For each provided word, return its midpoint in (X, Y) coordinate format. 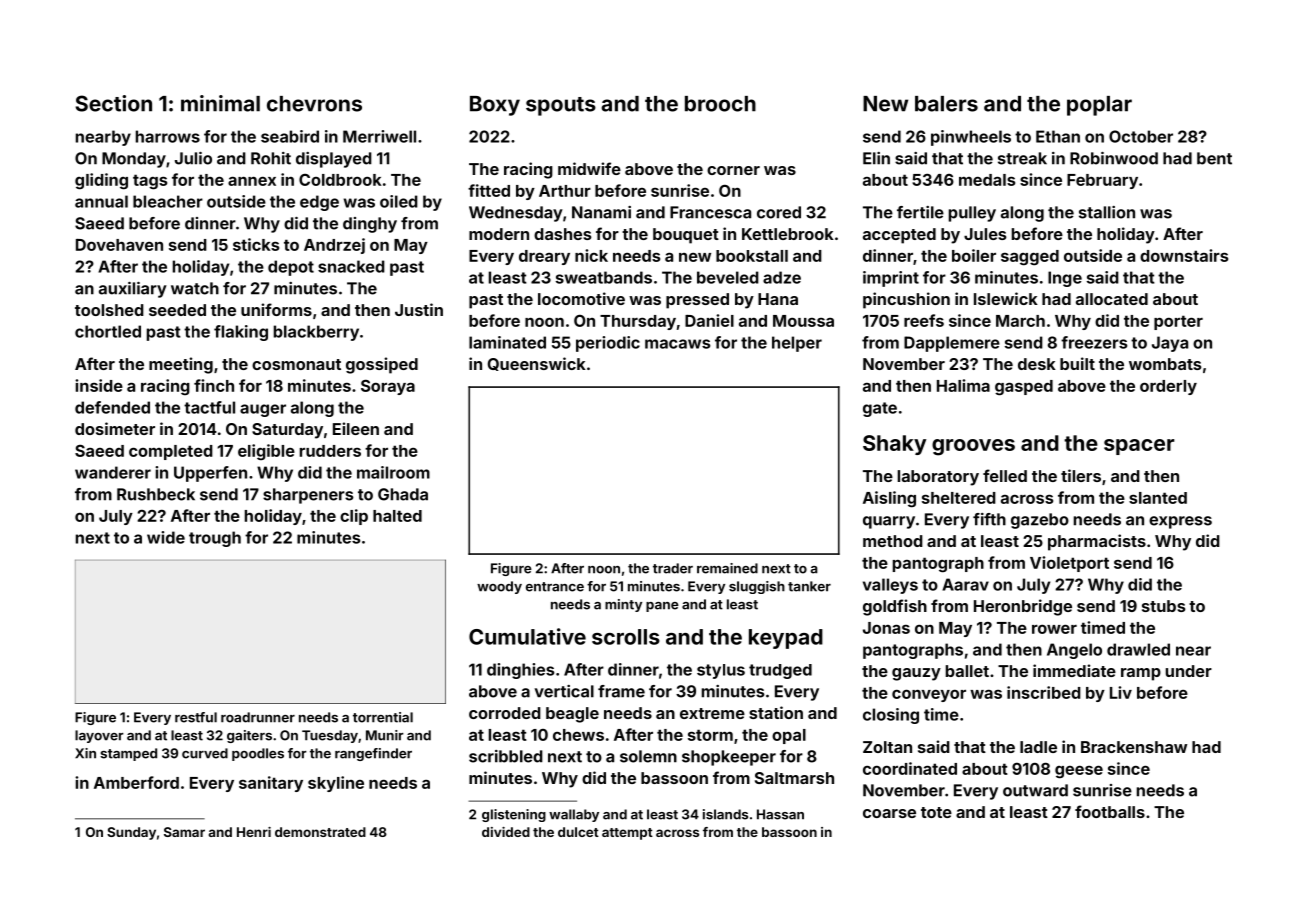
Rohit (271, 158)
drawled (1138, 649)
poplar (1099, 106)
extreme (712, 713)
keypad (786, 639)
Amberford (136, 782)
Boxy (495, 106)
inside (99, 385)
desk (1037, 364)
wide (166, 537)
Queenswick (537, 364)
